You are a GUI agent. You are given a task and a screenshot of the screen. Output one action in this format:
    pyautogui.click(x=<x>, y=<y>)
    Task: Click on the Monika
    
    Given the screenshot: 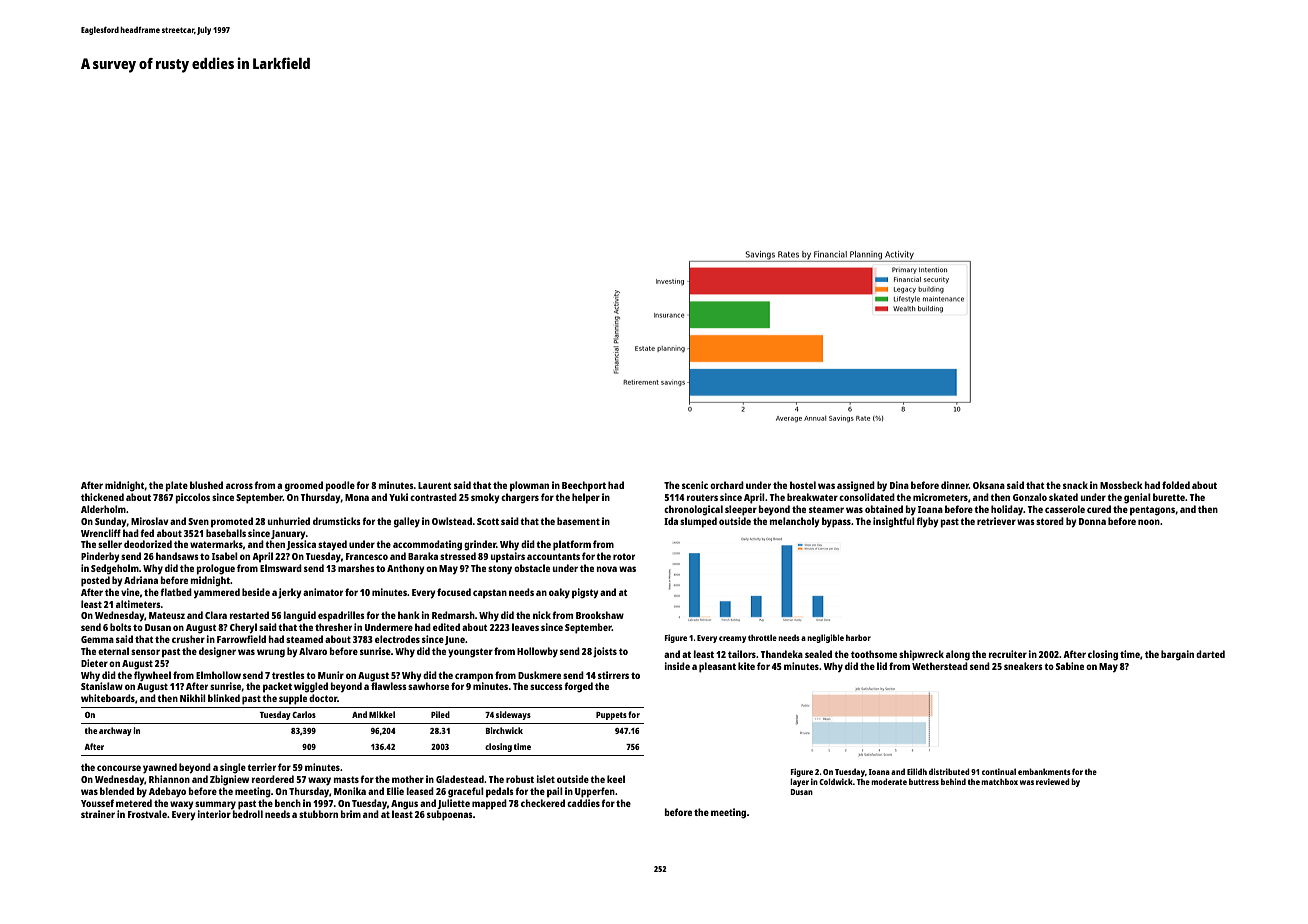 What is the action you would take?
    pyautogui.click(x=350, y=791)
